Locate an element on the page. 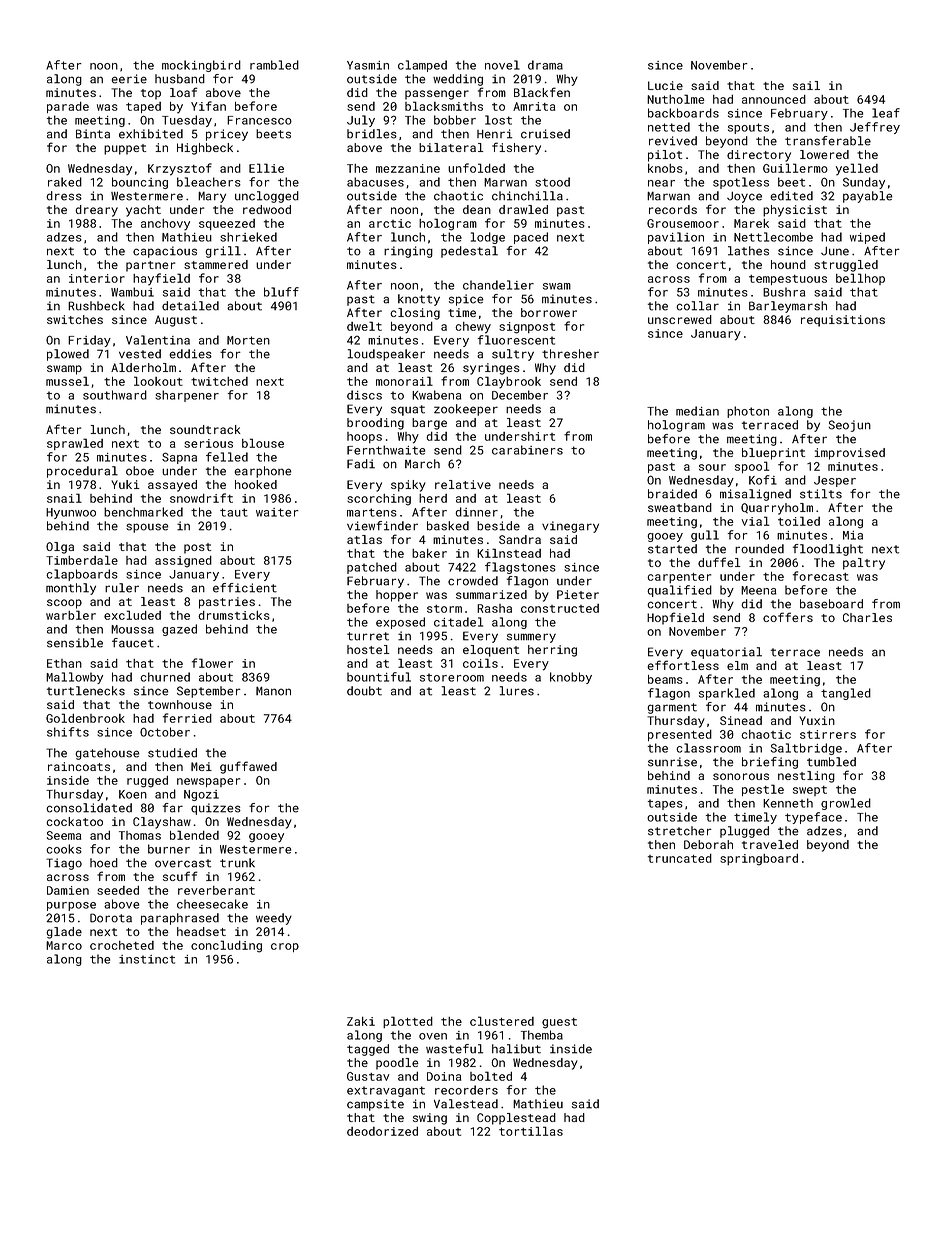  blended is located at coordinates (194, 835).
